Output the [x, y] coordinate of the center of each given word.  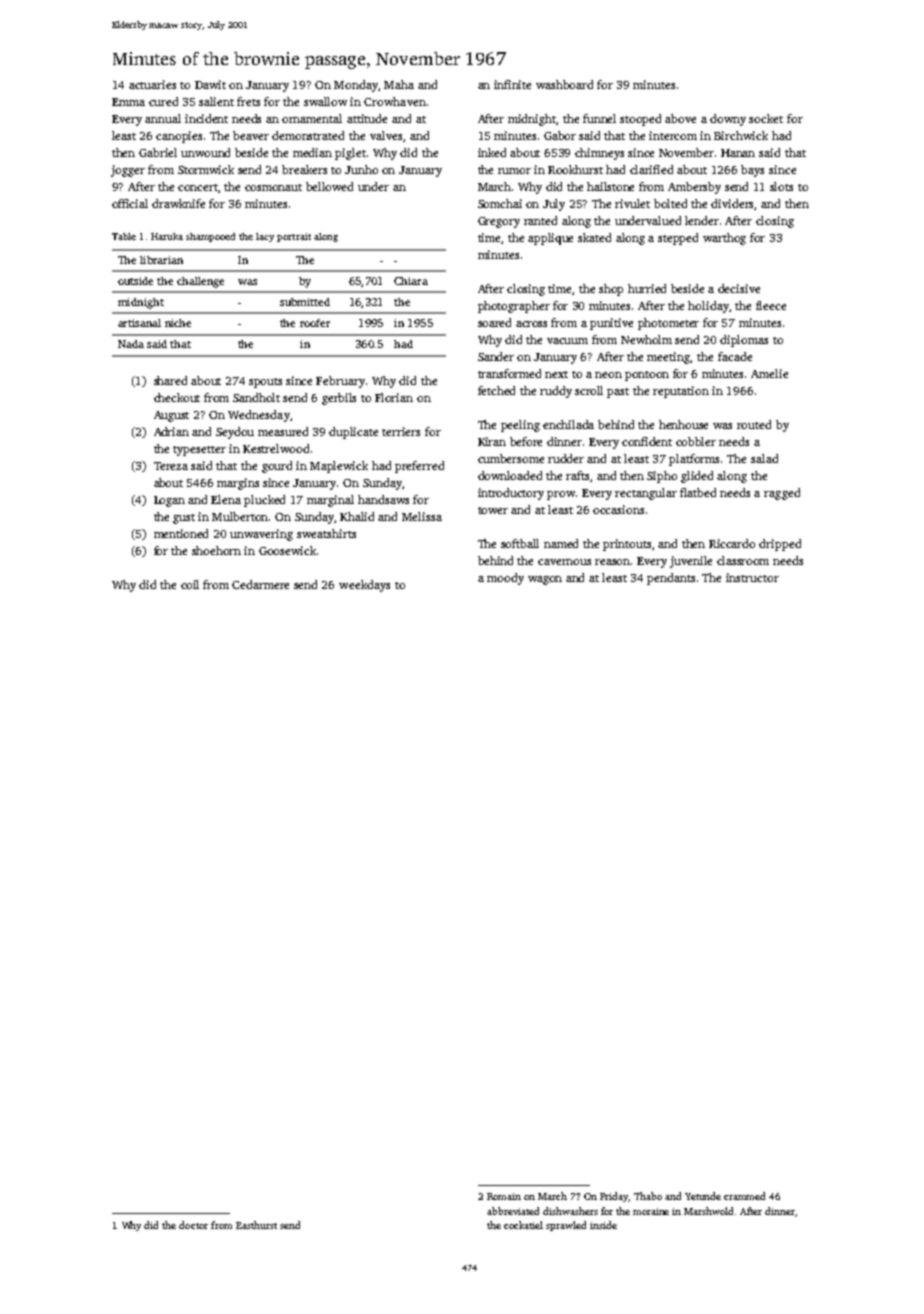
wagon [545, 580]
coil [190, 584]
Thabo [648, 1196]
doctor [193, 1225]
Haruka [167, 236]
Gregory [499, 222]
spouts [265, 383]
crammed [744, 1196]
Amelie [769, 373]
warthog [724, 239]
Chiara [411, 281]
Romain [504, 1196]
